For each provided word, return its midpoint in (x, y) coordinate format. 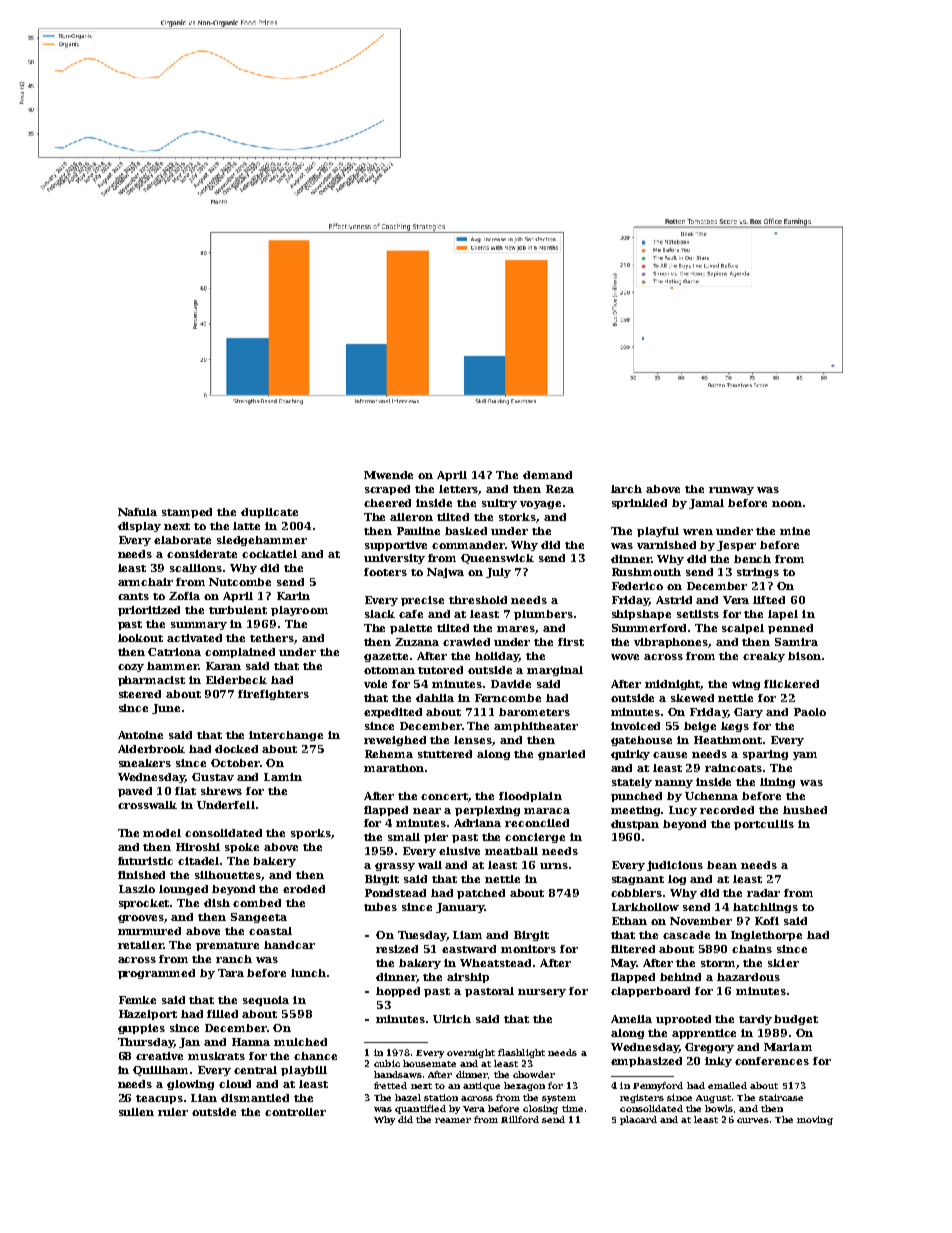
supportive (396, 546)
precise (422, 601)
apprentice (704, 1034)
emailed (727, 1085)
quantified (420, 1109)
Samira (796, 642)
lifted (769, 600)
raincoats (733, 768)
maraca (547, 811)
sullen (136, 1112)
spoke (242, 848)
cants (133, 596)
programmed (156, 974)
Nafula (137, 512)
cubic (387, 1063)
